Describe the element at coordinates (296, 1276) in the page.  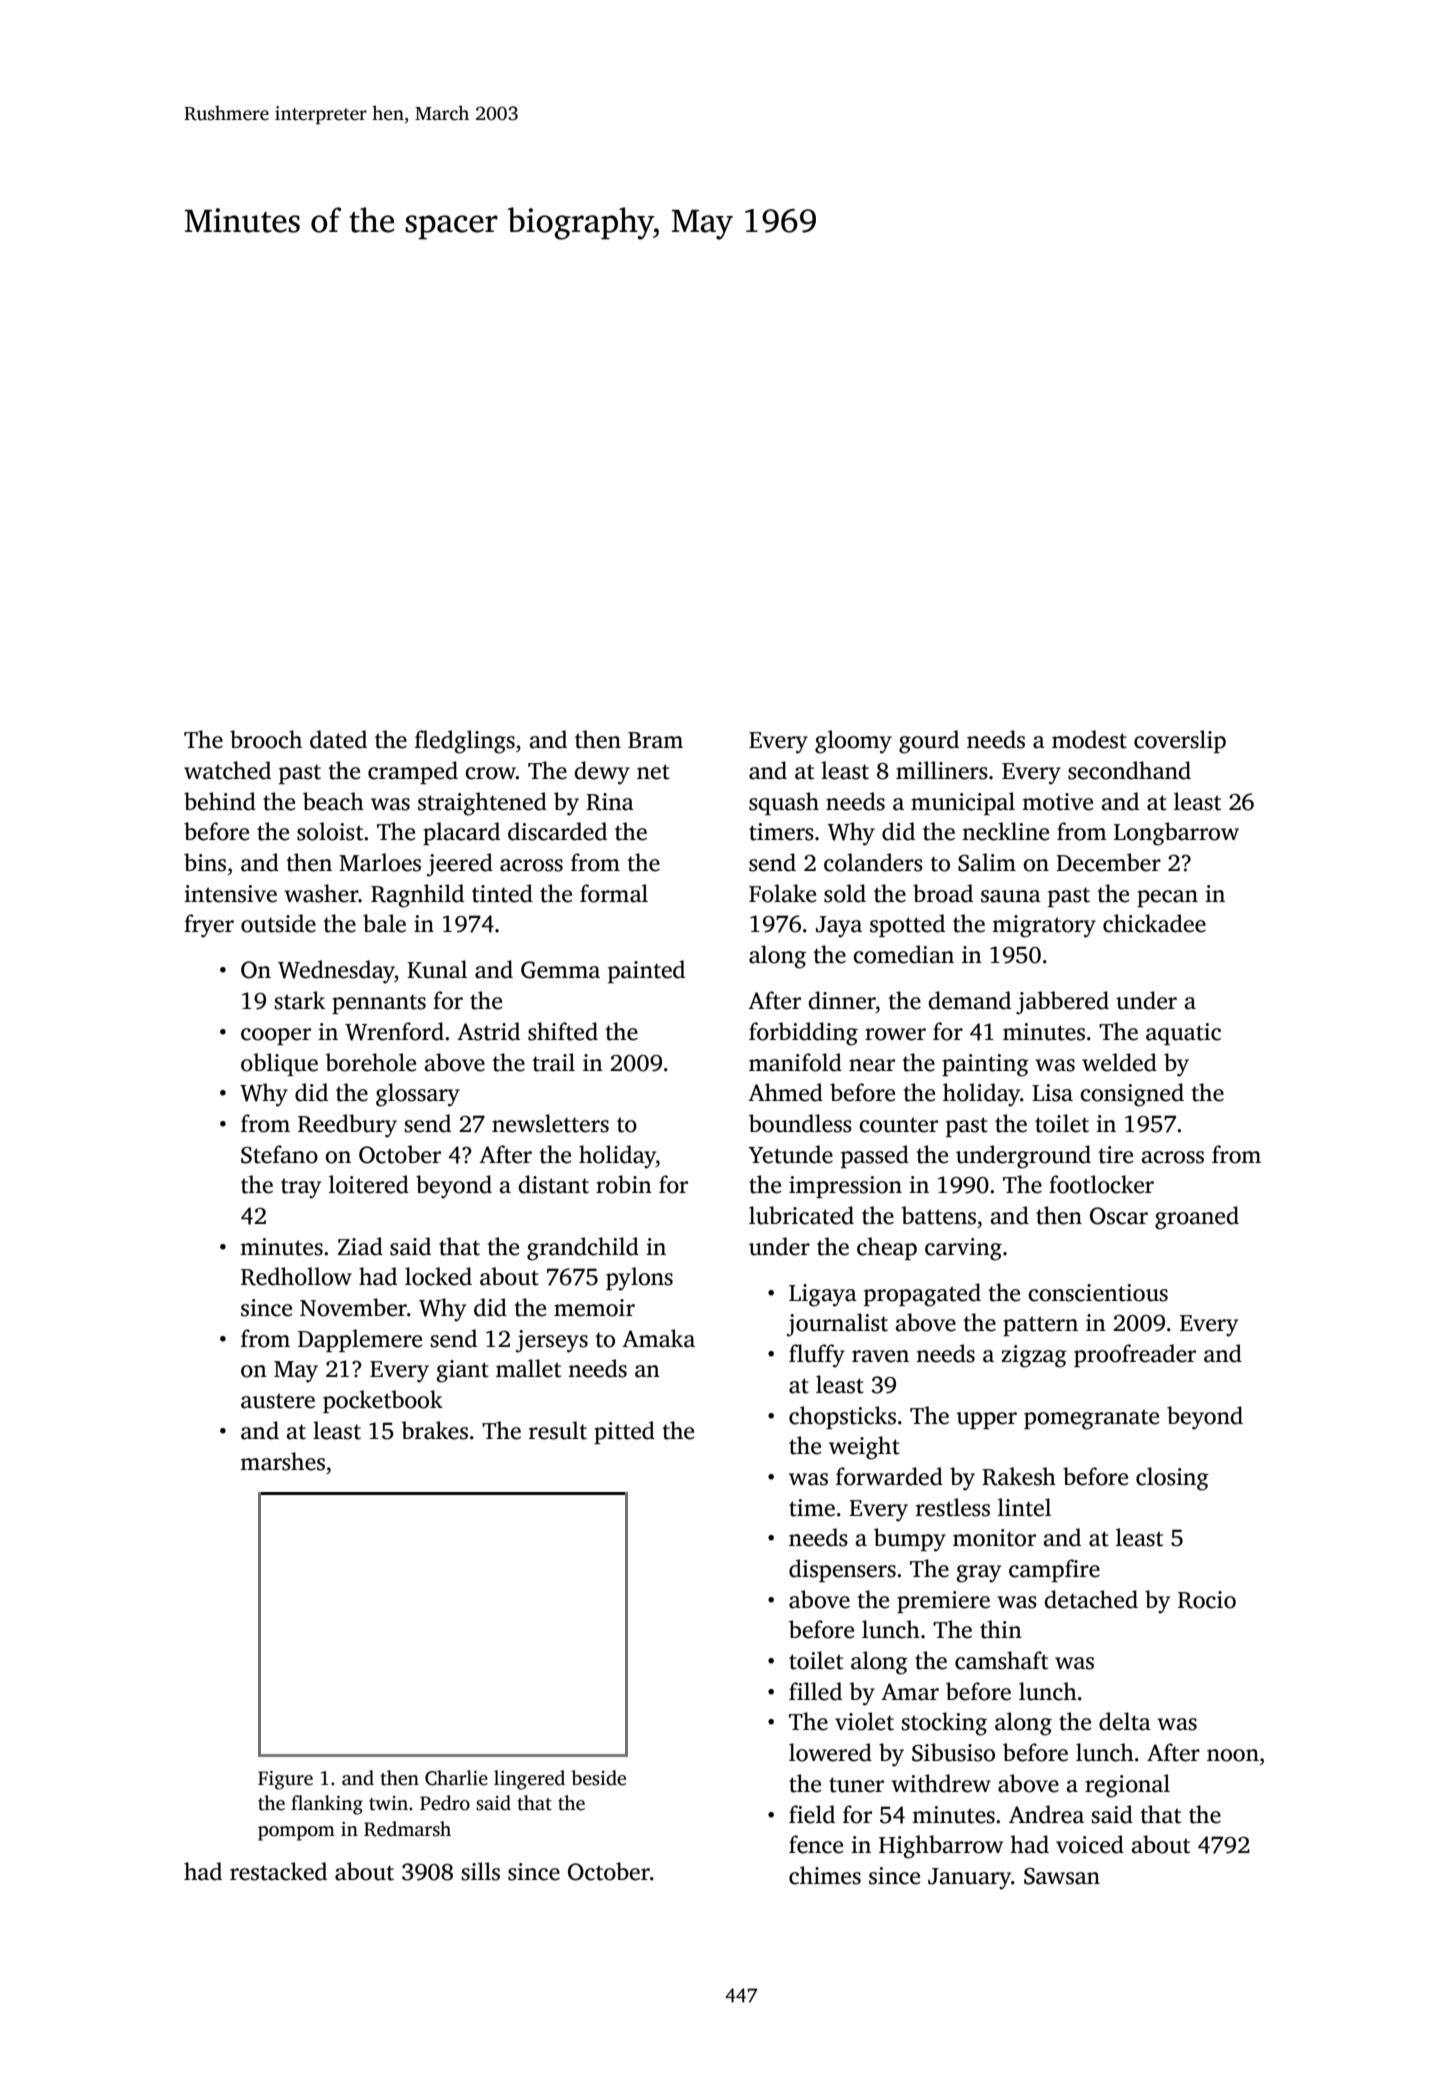
I see `Redhollow` at that location.
